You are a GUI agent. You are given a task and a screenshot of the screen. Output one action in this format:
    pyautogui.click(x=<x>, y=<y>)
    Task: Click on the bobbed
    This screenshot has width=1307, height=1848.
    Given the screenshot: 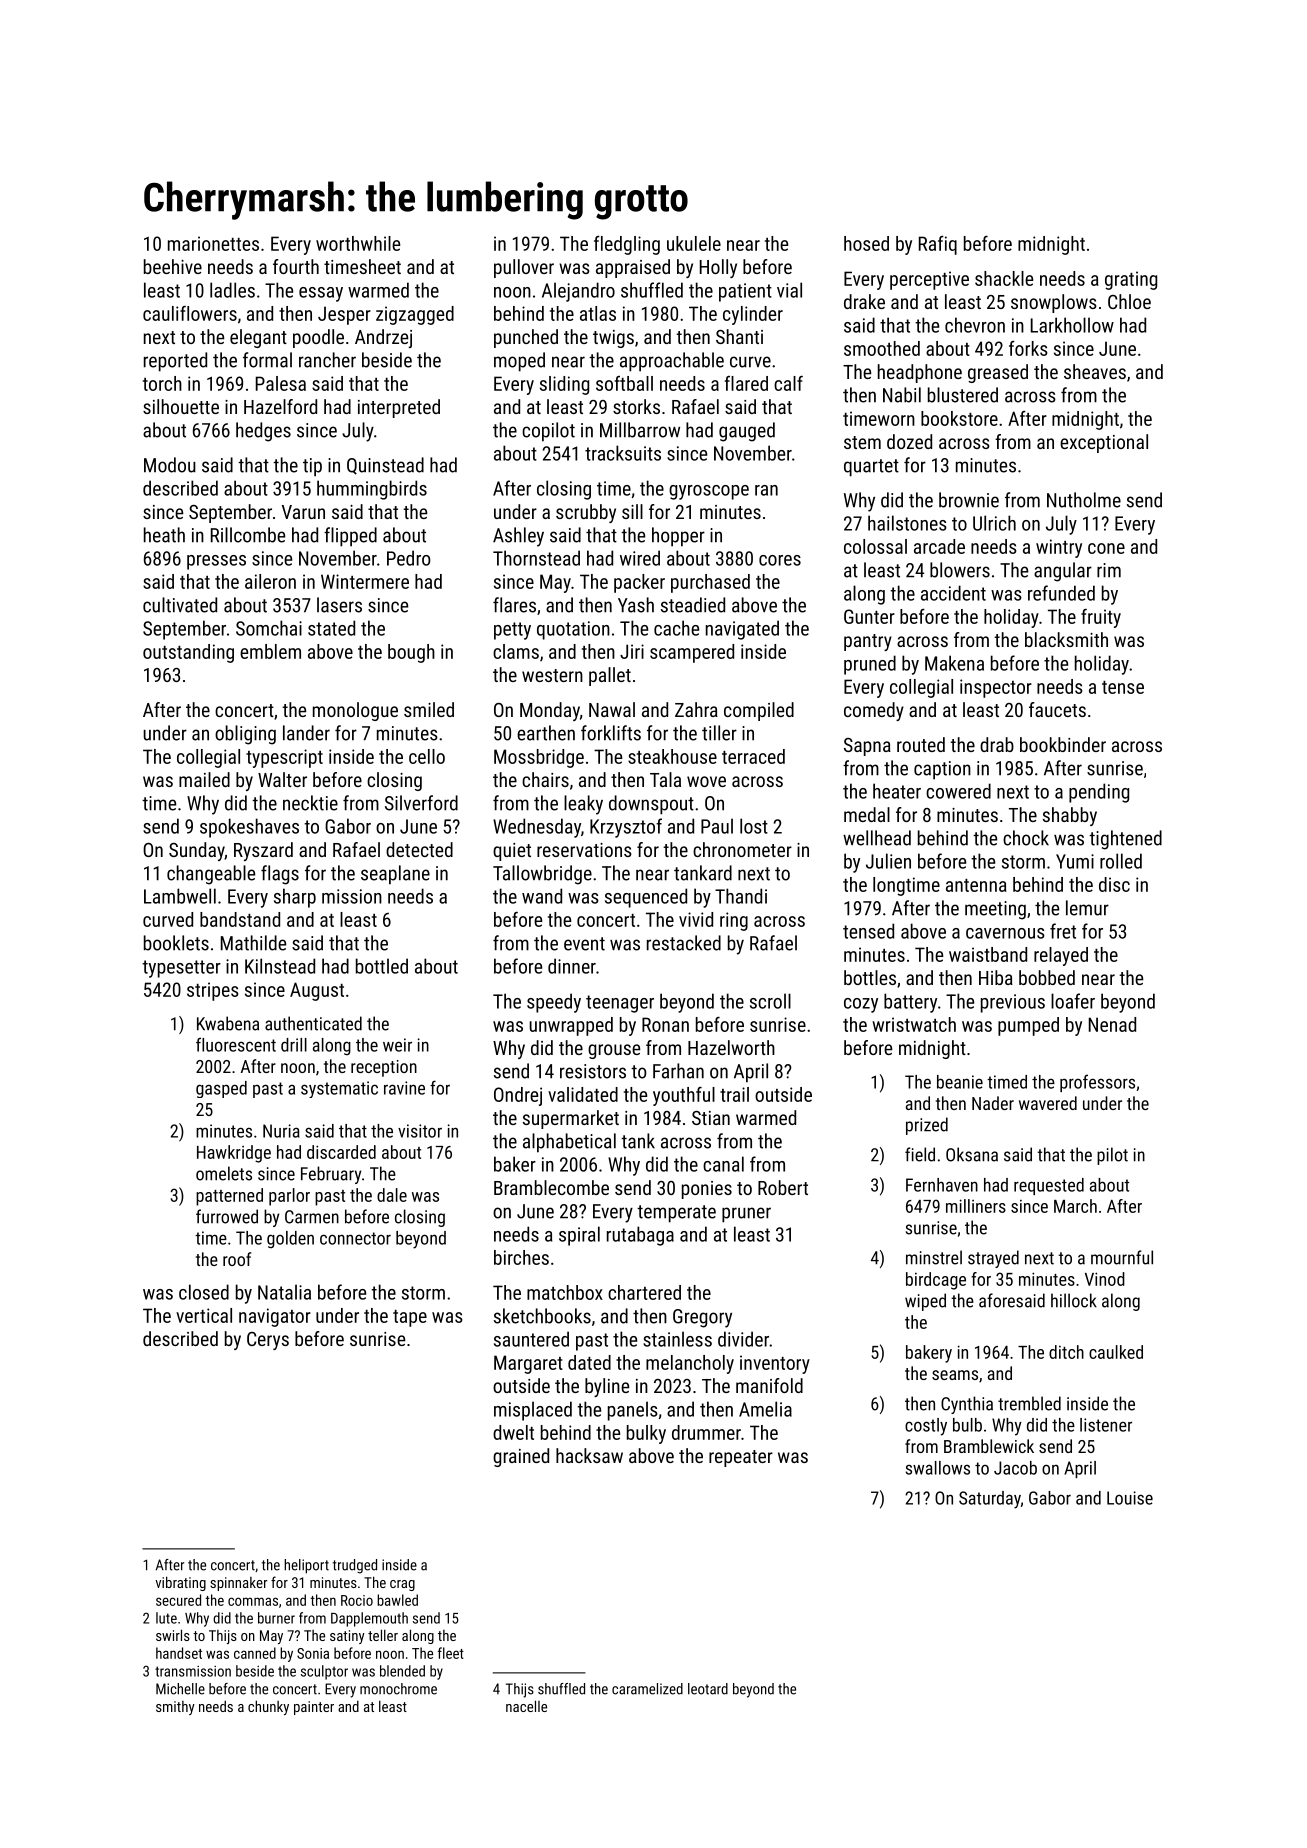 What is the action you would take?
    pyautogui.click(x=1047, y=977)
